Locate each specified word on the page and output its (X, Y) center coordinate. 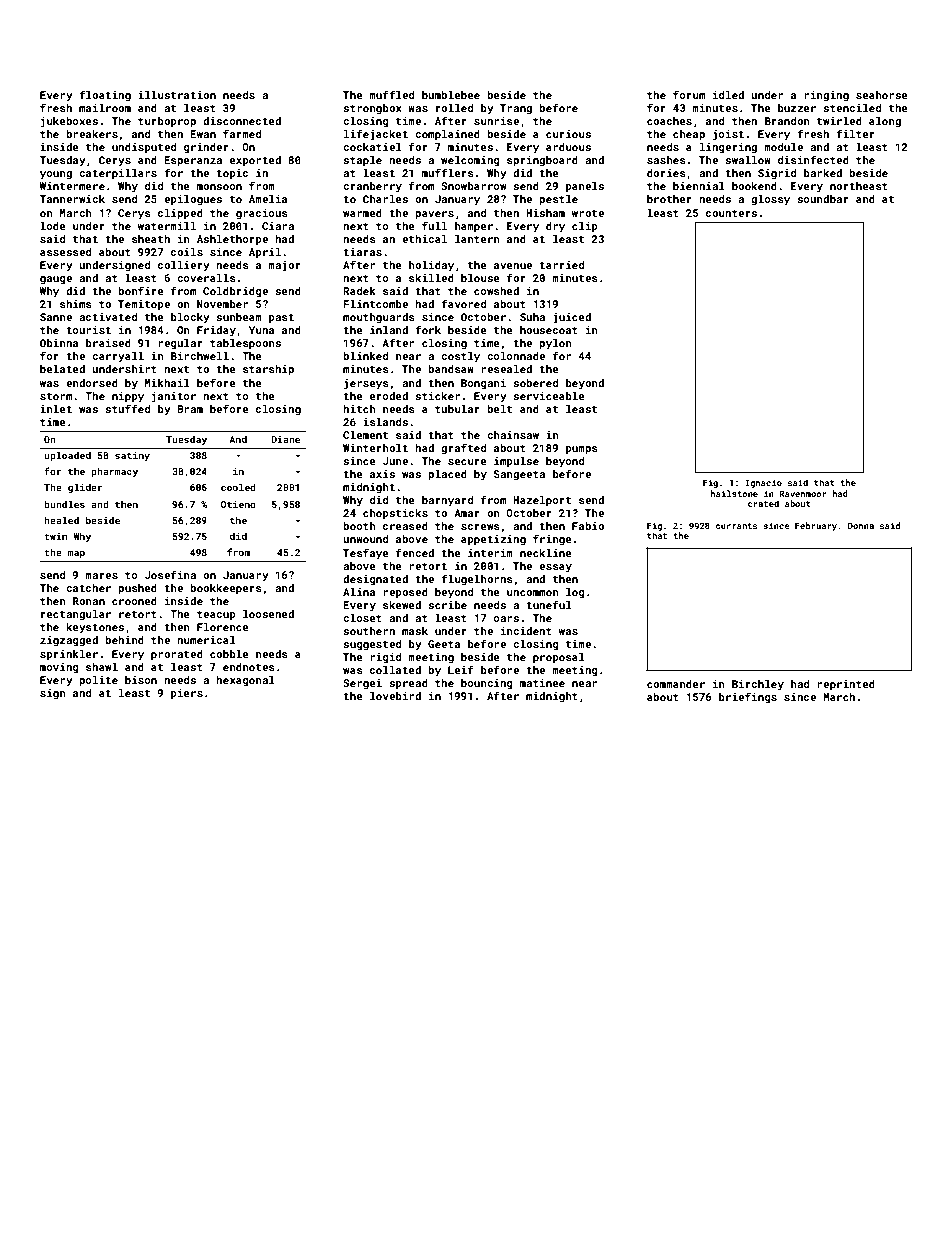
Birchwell (200, 356)
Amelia (268, 199)
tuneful (549, 604)
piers (187, 694)
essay (555, 568)
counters (731, 213)
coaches (669, 121)
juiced (572, 318)
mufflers (448, 172)
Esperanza (193, 161)
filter (855, 133)
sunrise (496, 121)
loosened (268, 614)
